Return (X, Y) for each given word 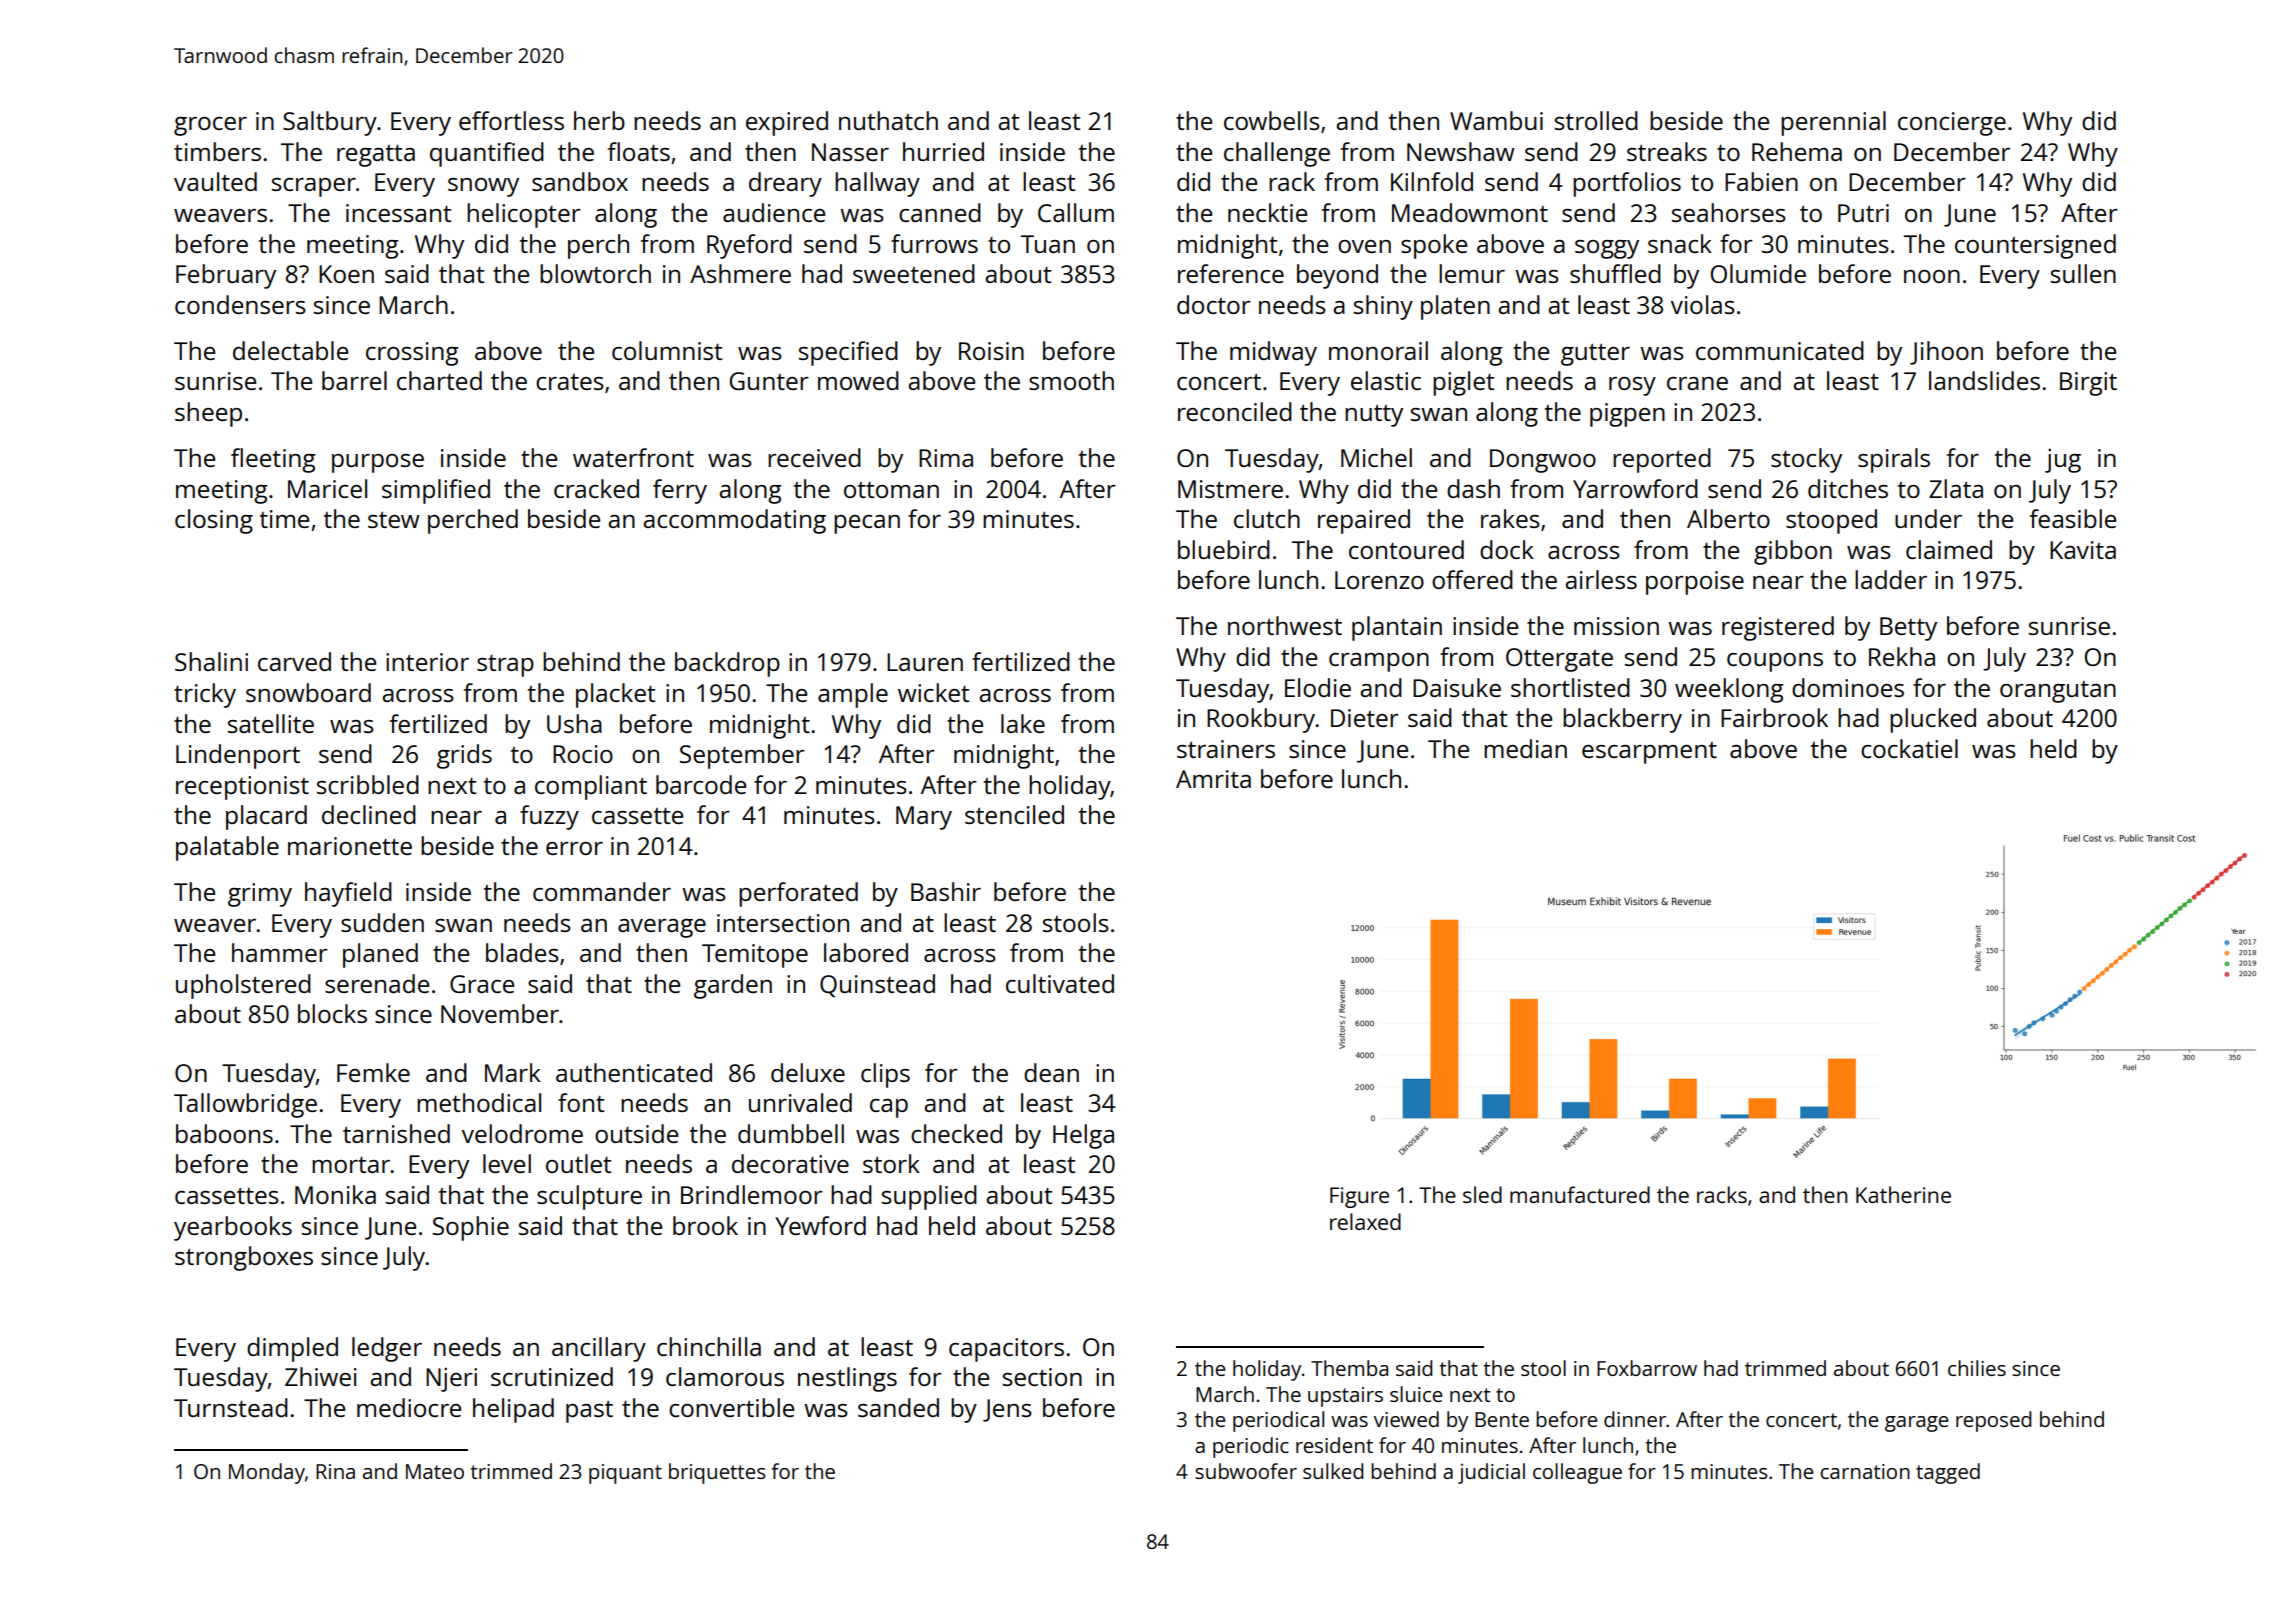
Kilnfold (1432, 181)
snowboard (308, 692)
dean (1051, 1072)
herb (599, 120)
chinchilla (709, 1346)
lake (1023, 723)
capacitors (1006, 1350)
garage (1916, 1424)
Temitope (755, 956)
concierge (1952, 124)
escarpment (1649, 753)
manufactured (1580, 1194)
